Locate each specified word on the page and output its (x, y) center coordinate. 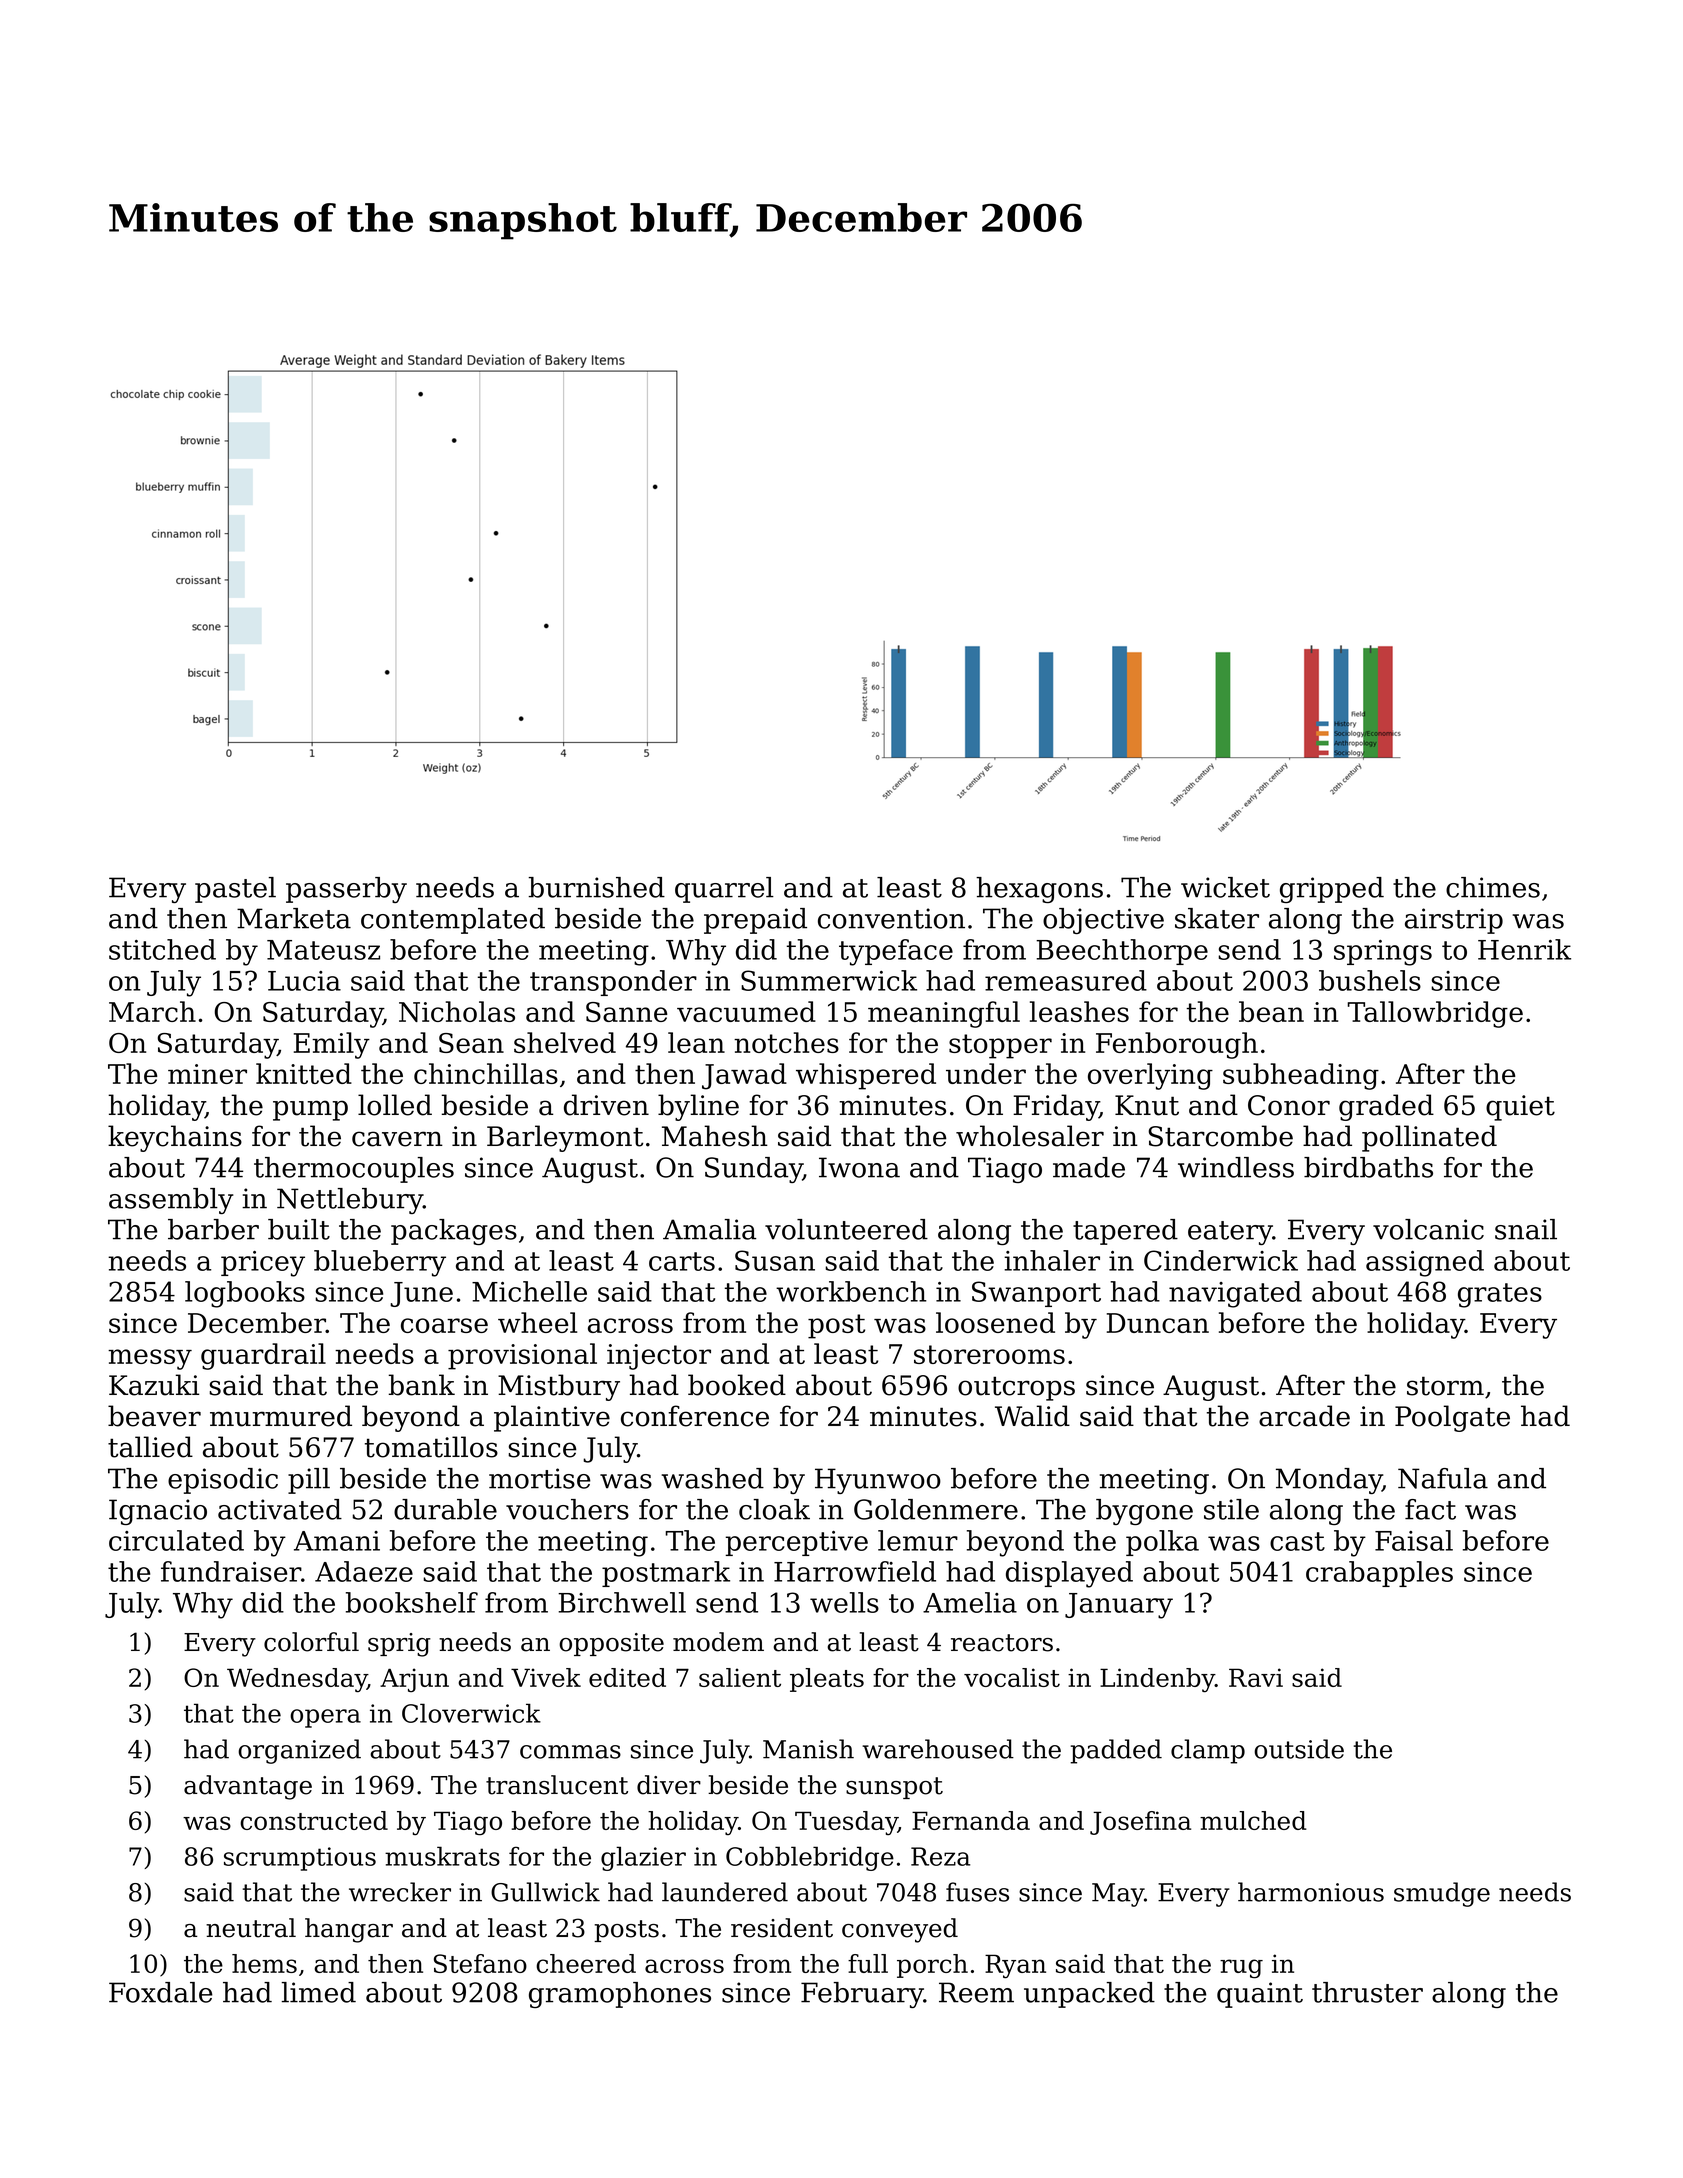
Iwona (859, 1167)
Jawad (744, 1076)
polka (1162, 1543)
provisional (522, 1356)
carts (682, 1261)
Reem (976, 1992)
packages (454, 1232)
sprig (399, 1645)
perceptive (797, 1543)
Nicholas (457, 1011)
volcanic (1428, 1229)
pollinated (1429, 1138)
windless (1236, 1167)
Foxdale (161, 1992)
